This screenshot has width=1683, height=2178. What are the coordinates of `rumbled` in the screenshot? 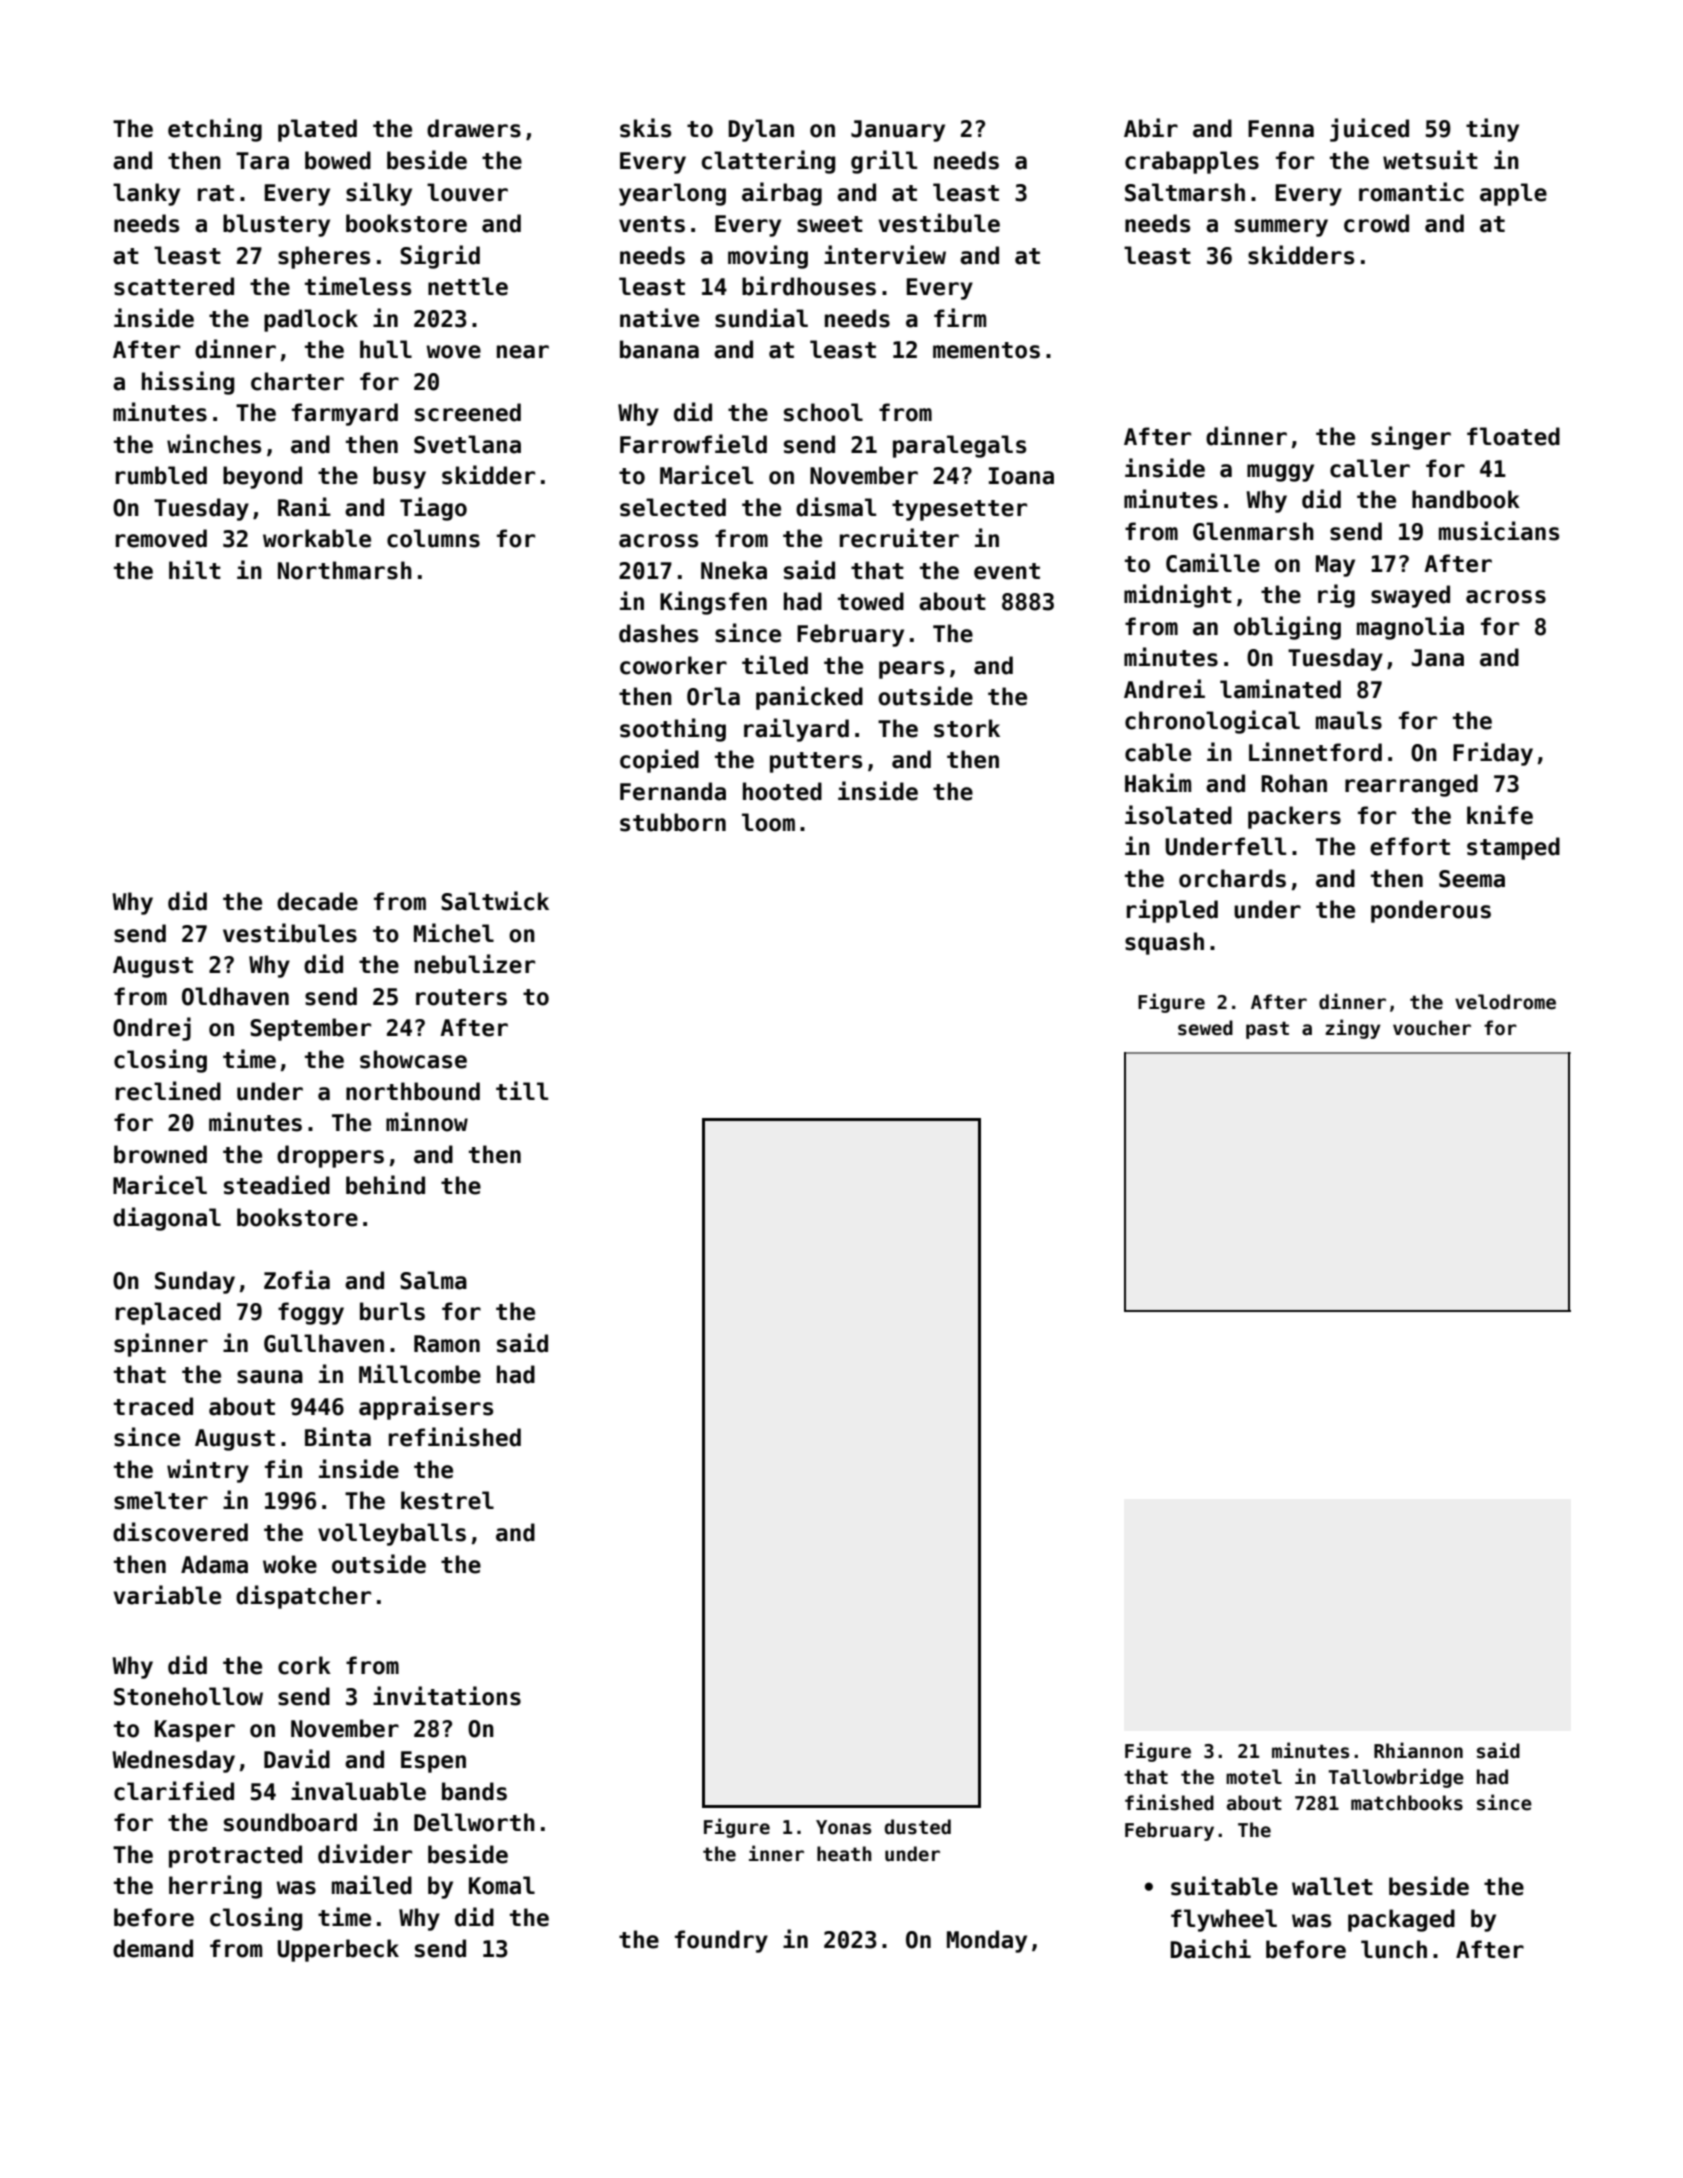 It's located at (161, 475).
